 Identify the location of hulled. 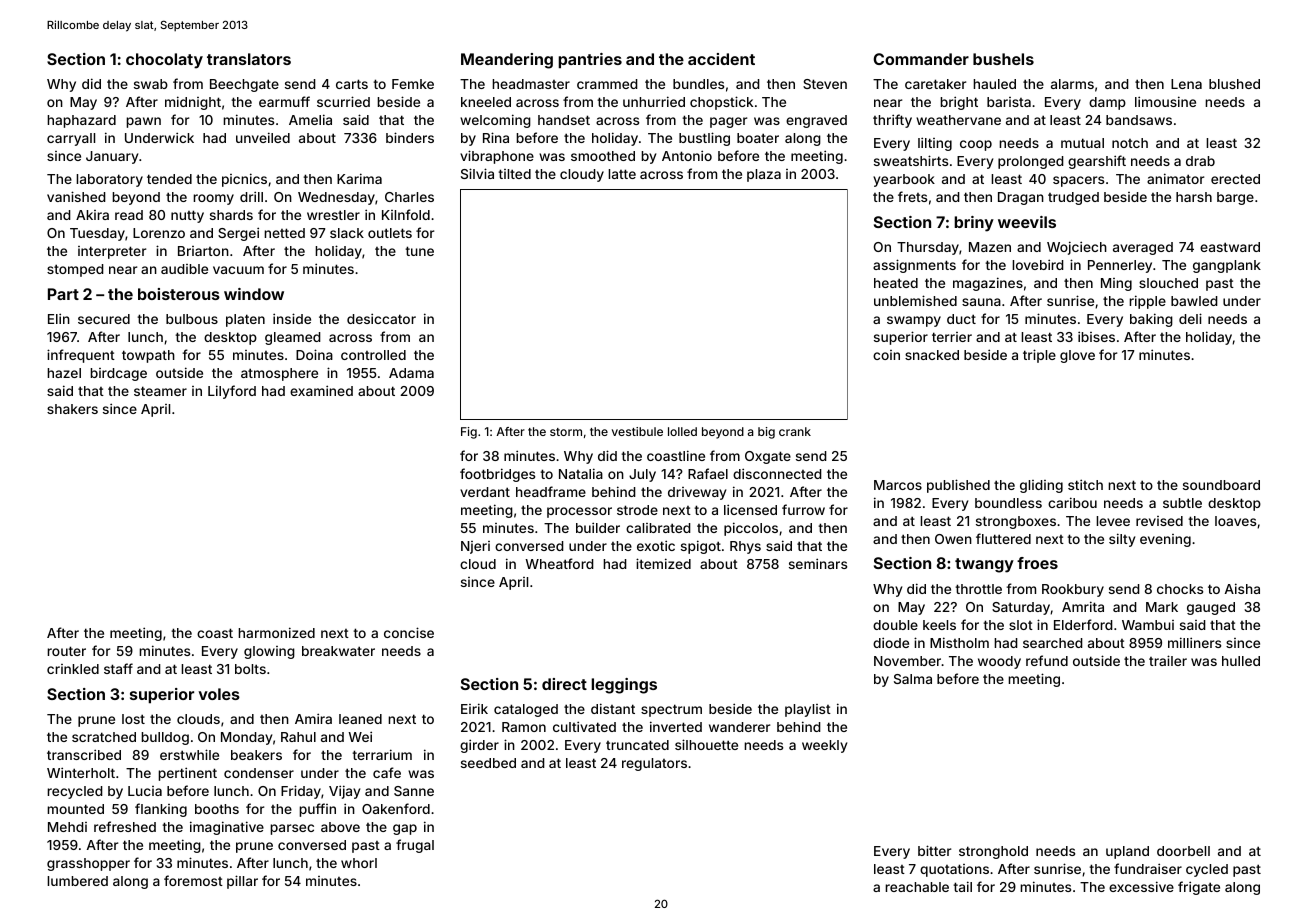
(1241, 661).
